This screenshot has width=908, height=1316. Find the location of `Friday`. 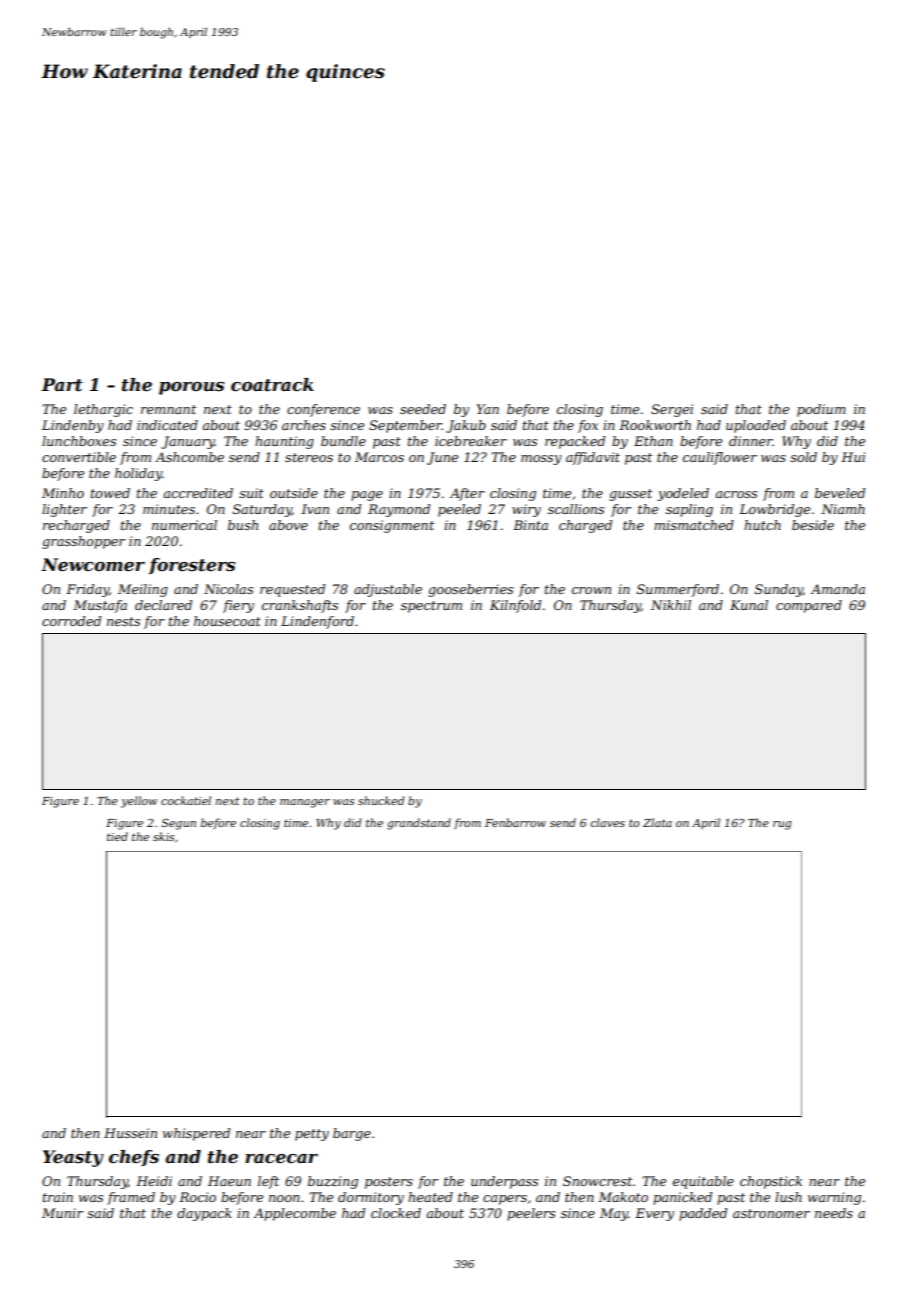

Friday is located at coordinates (87, 590).
